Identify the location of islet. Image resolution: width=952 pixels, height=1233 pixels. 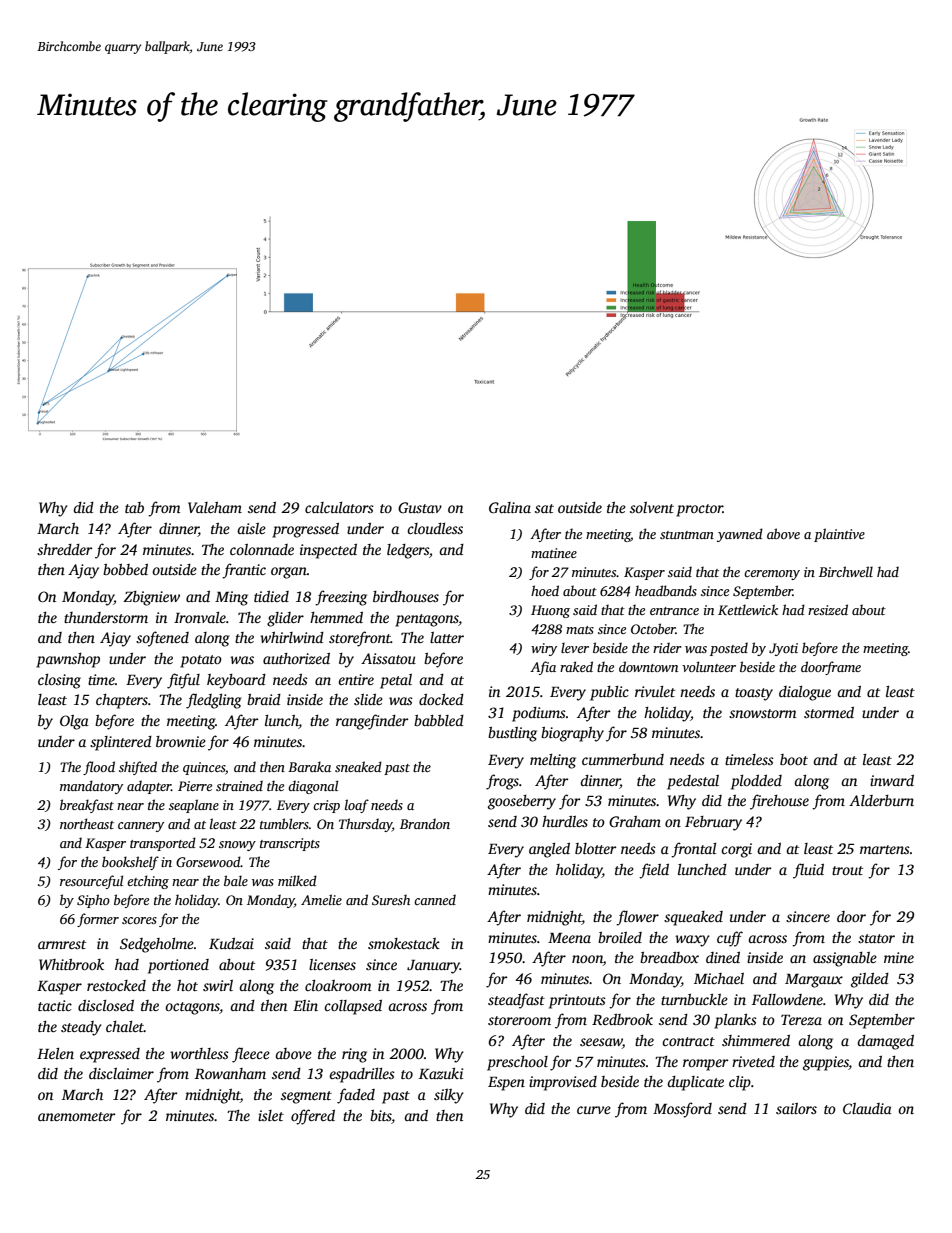
(271, 1115).
